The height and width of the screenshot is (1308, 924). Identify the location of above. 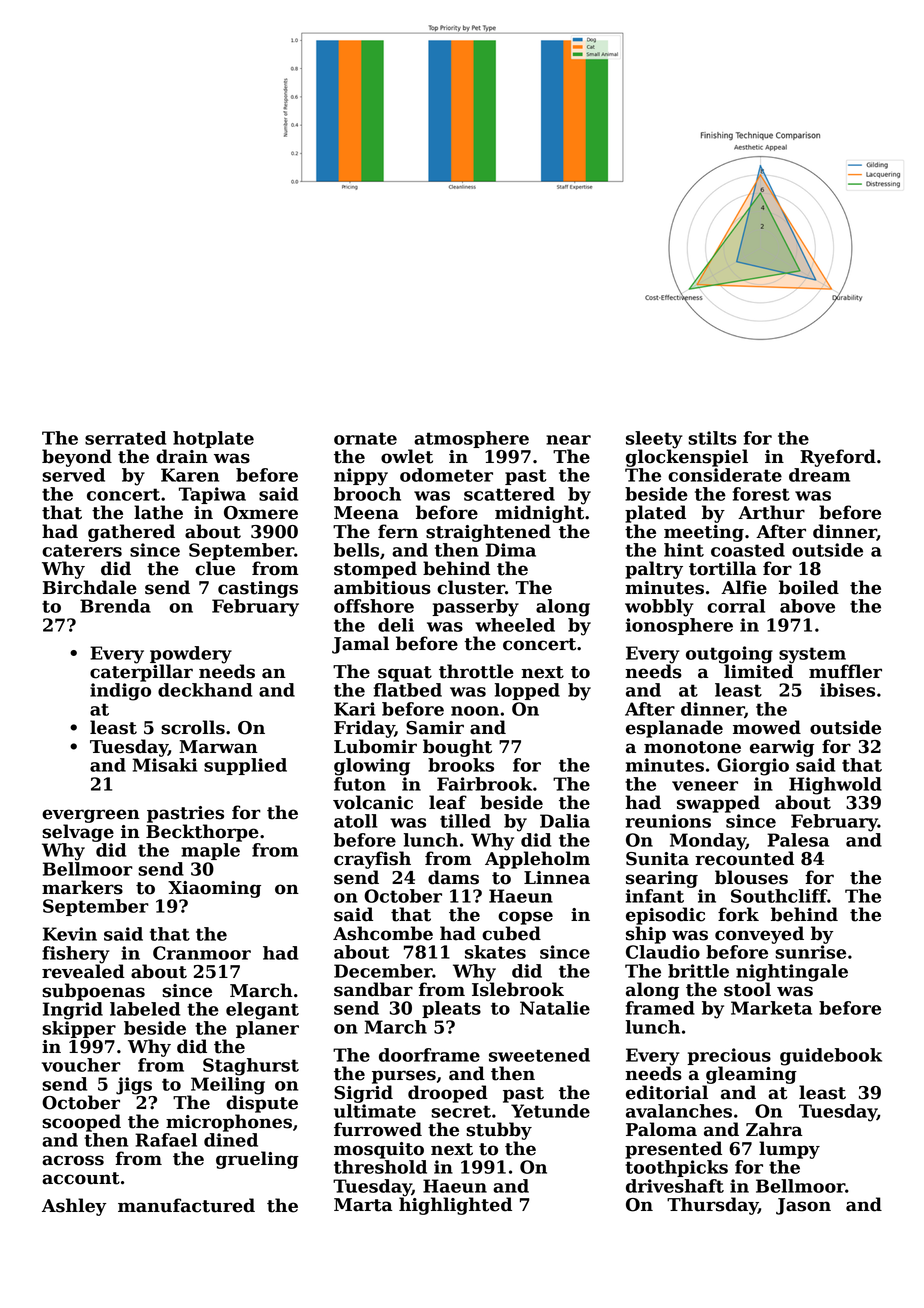
(807, 606).
